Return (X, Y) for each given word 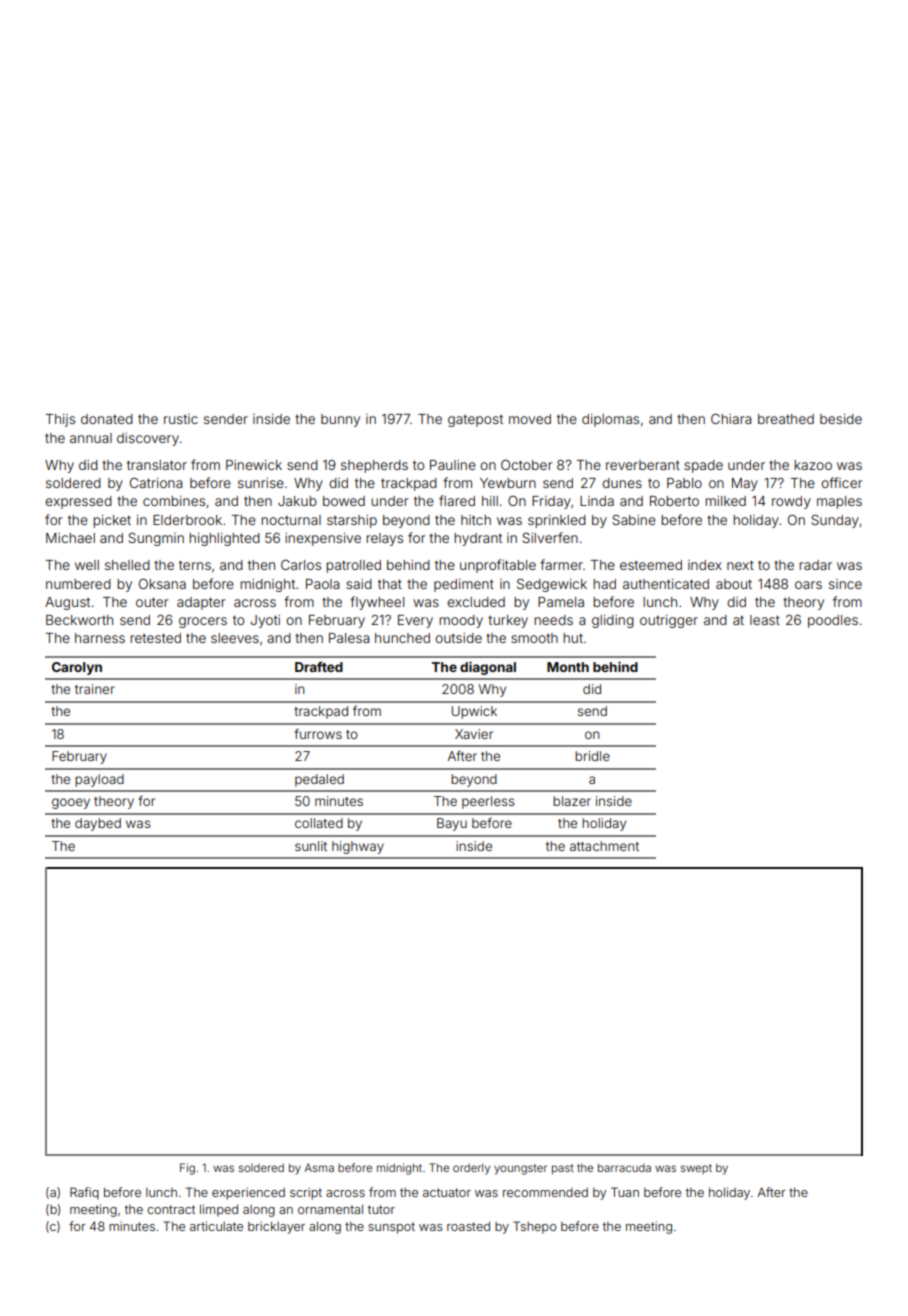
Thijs (60, 420)
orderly (471, 1169)
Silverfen (550, 537)
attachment (604, 846)
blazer (572, 801)
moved (530, 419)
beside (841, 419)
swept (696, 1169)
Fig (187, 1169)
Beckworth (79, 620)
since (845, 584)
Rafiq (84, 1193)
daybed (98, 824)
